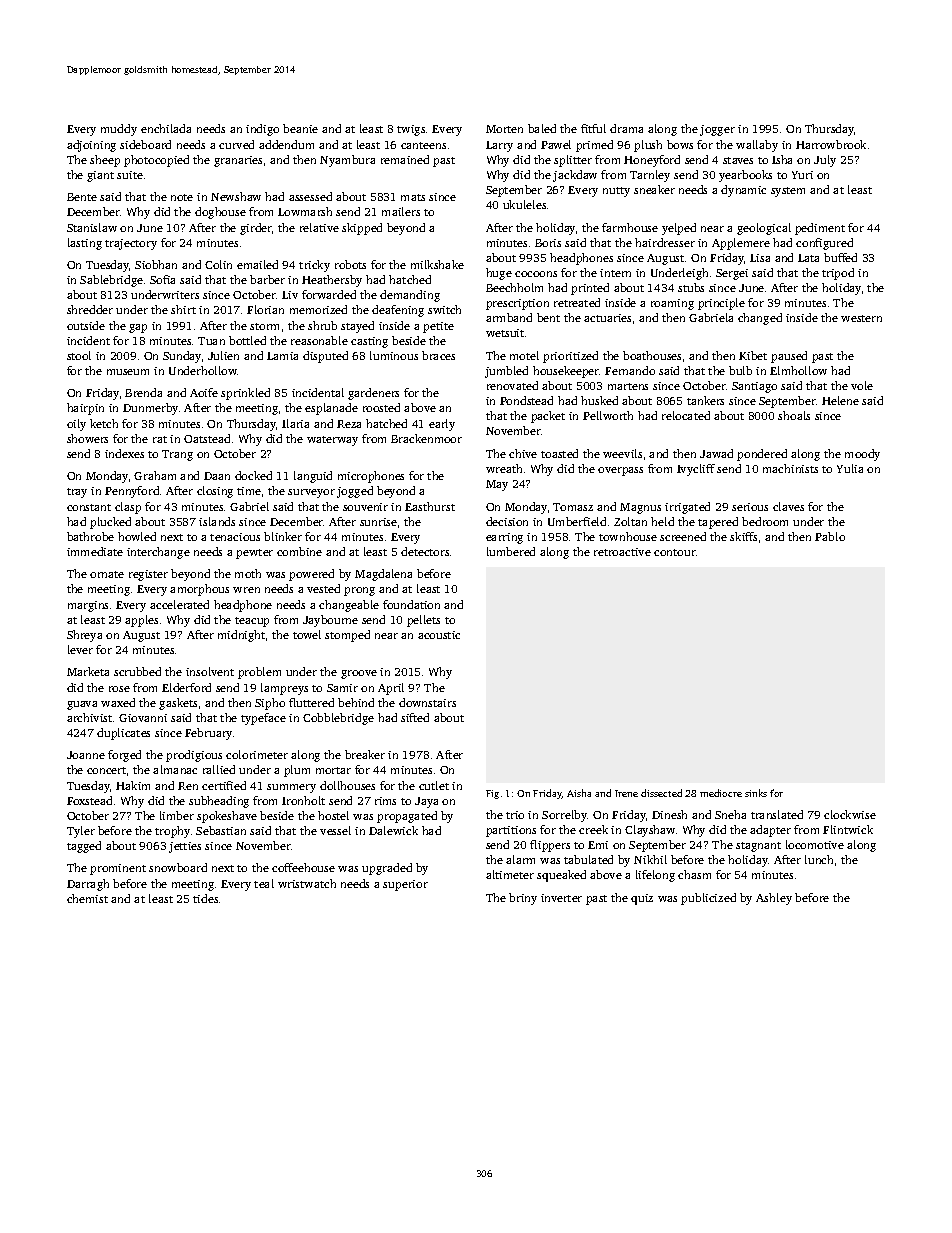  Describe the element at coordinates (437, 264) in the image. I see `milkshake` at that location.
